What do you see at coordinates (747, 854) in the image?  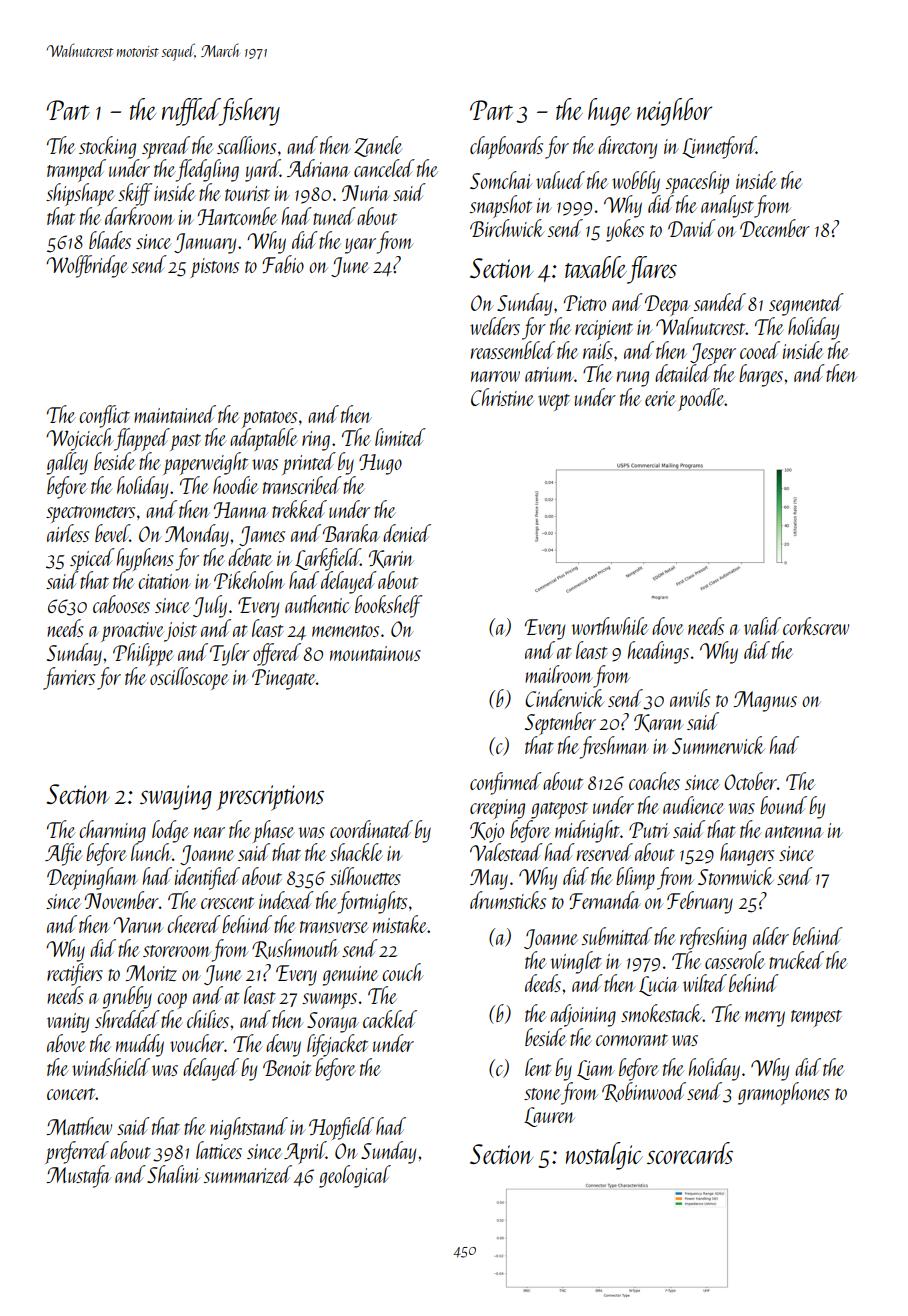 I see `hangers` at bounding box center [747, 854].
